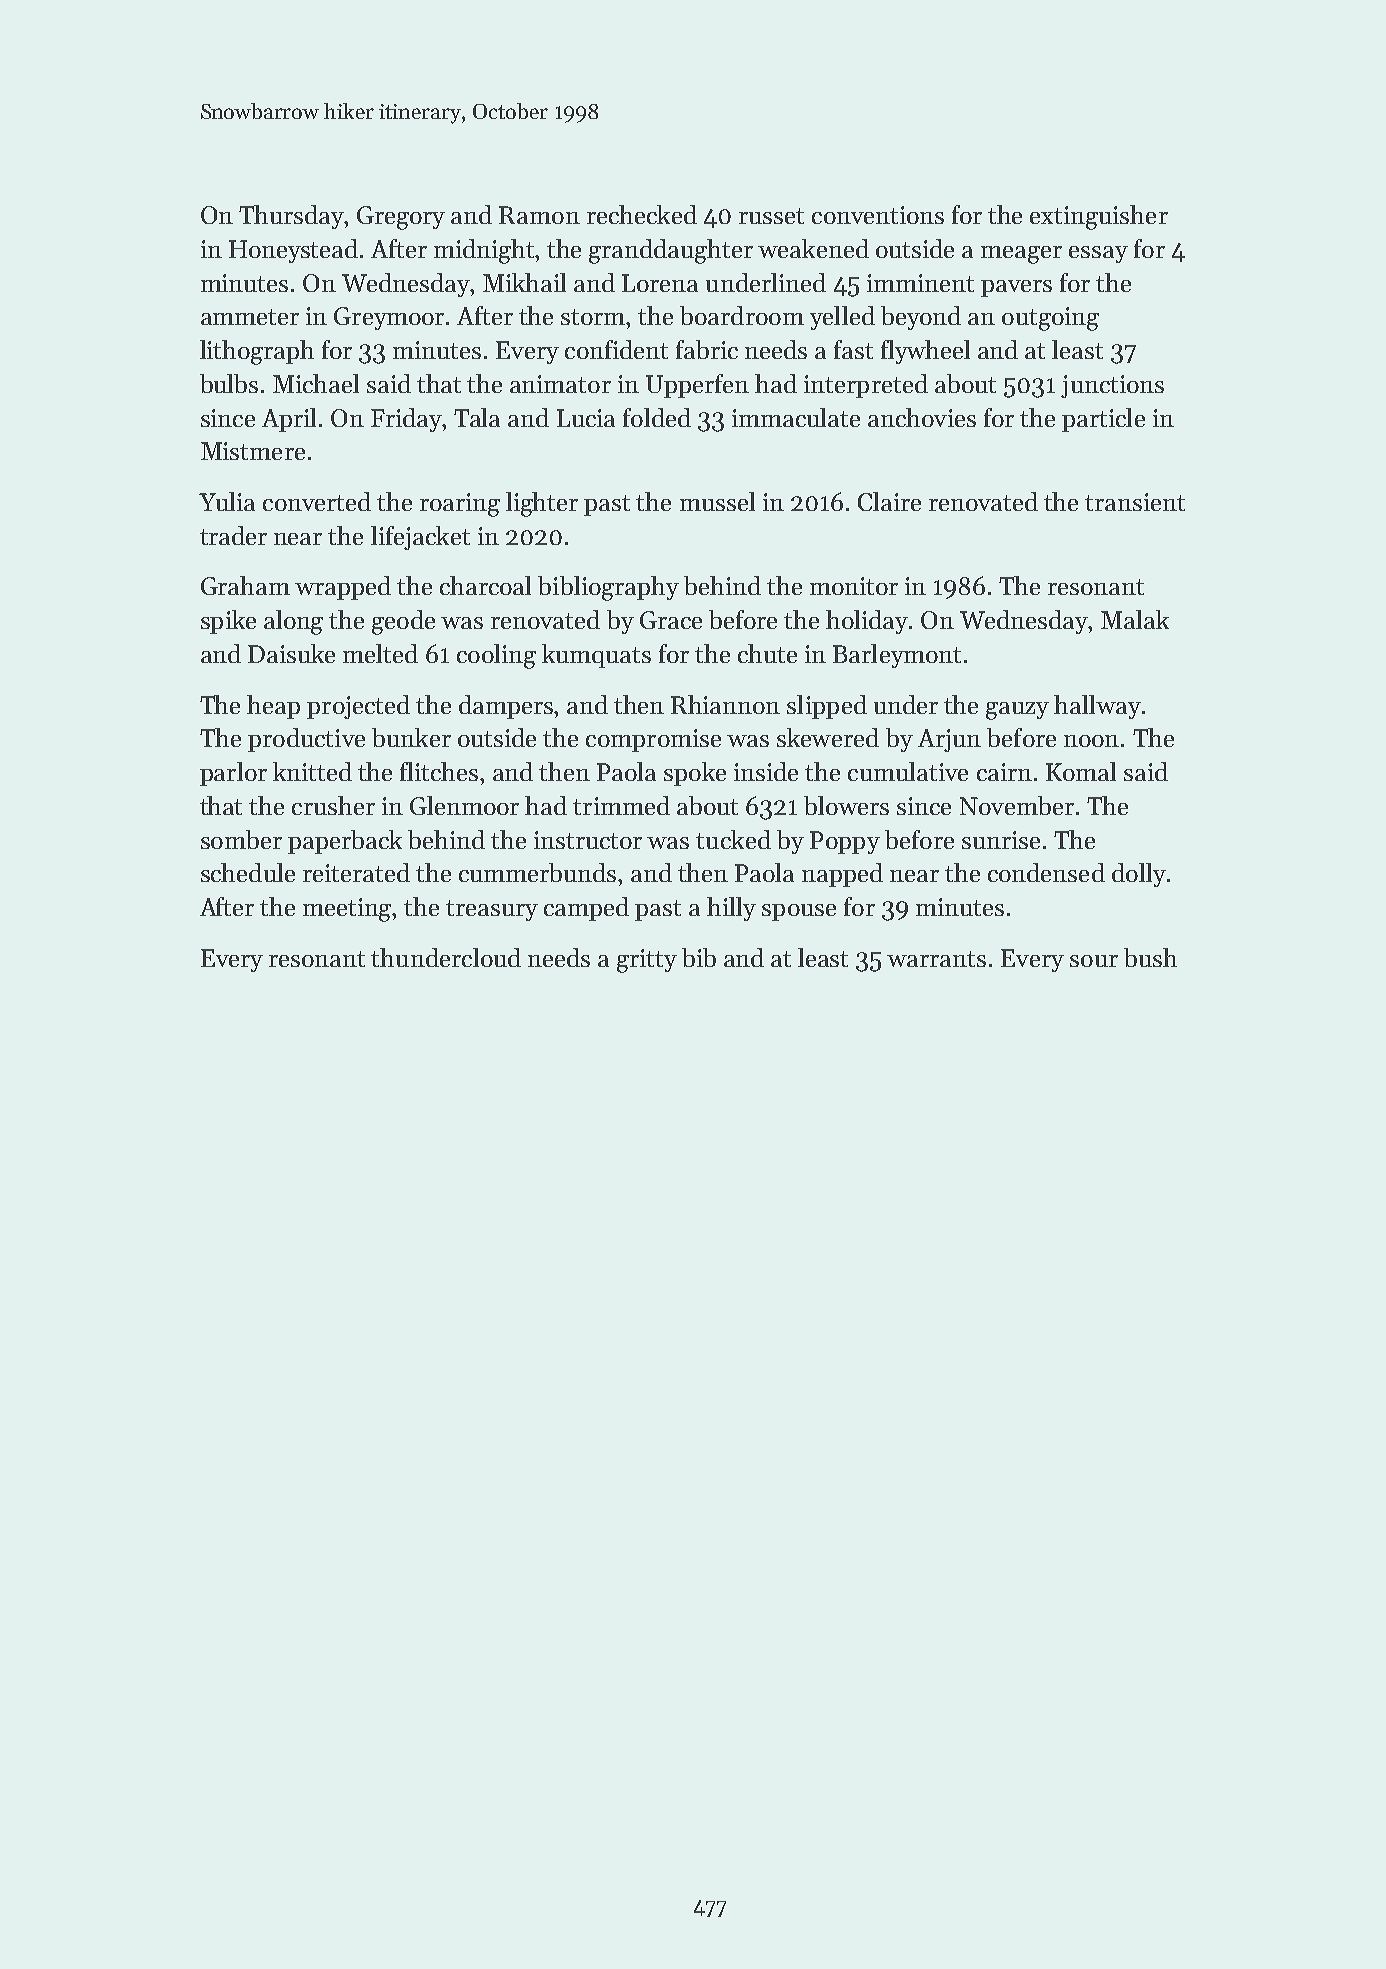  Describe the element at coordinates (348, 910) in the screenshot. I see `meeting` at that location.
